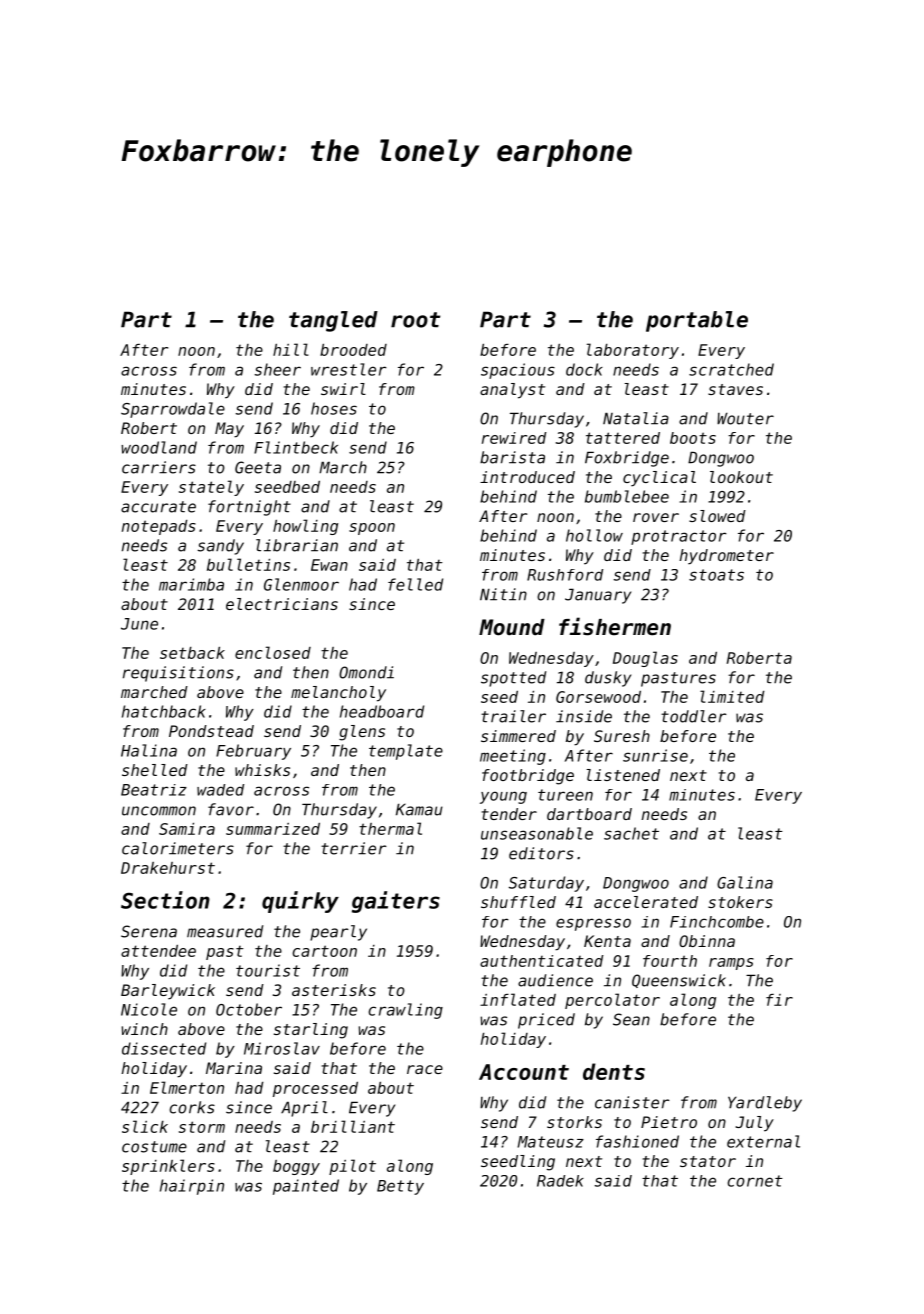  I want to click on inflated, so click(518, 999).
